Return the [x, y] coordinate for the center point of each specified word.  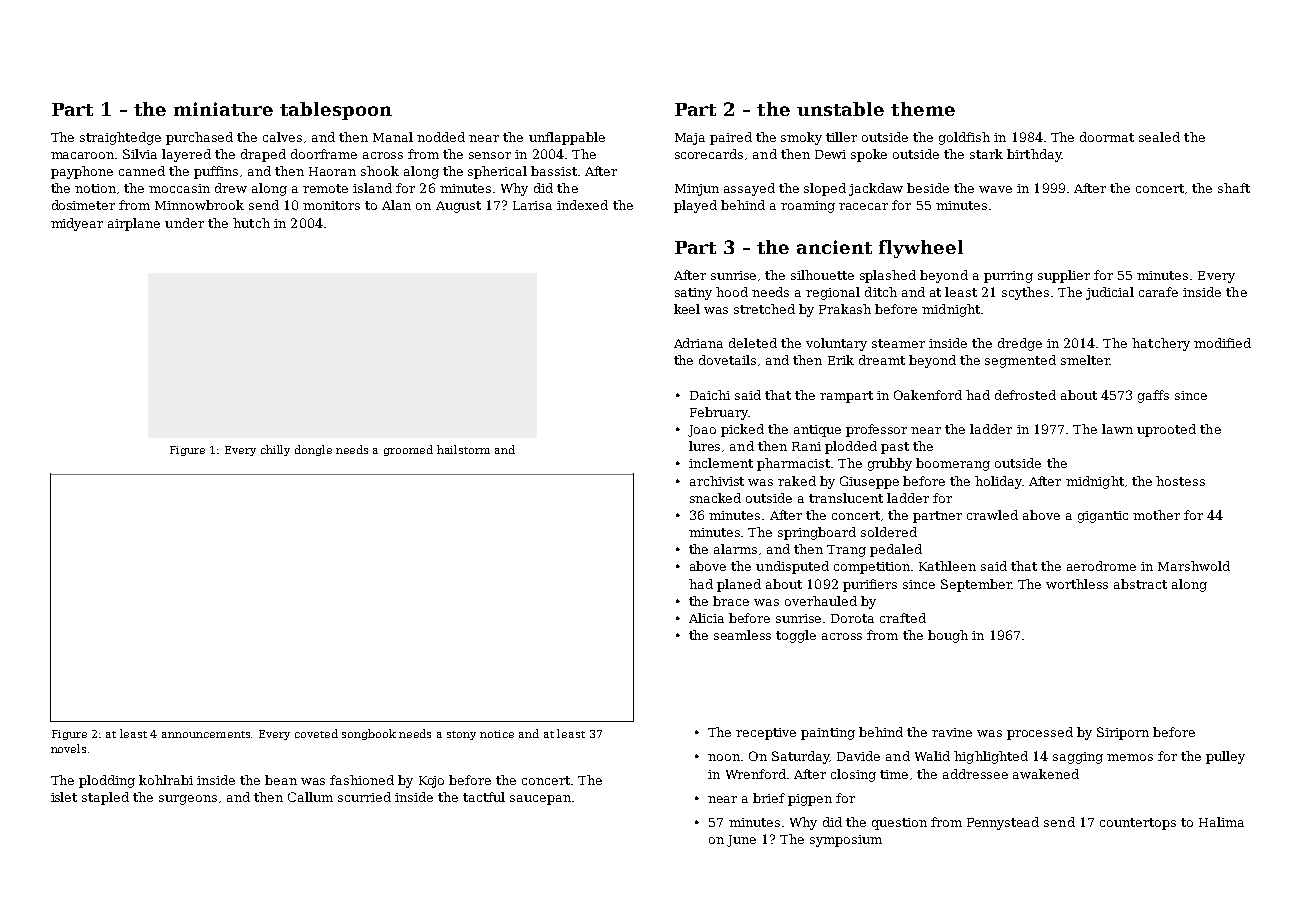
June [741, 841]
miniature [223, 109]
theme [923, 109]
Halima [1221, 822]
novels [68, 748]
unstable [840, 109]
